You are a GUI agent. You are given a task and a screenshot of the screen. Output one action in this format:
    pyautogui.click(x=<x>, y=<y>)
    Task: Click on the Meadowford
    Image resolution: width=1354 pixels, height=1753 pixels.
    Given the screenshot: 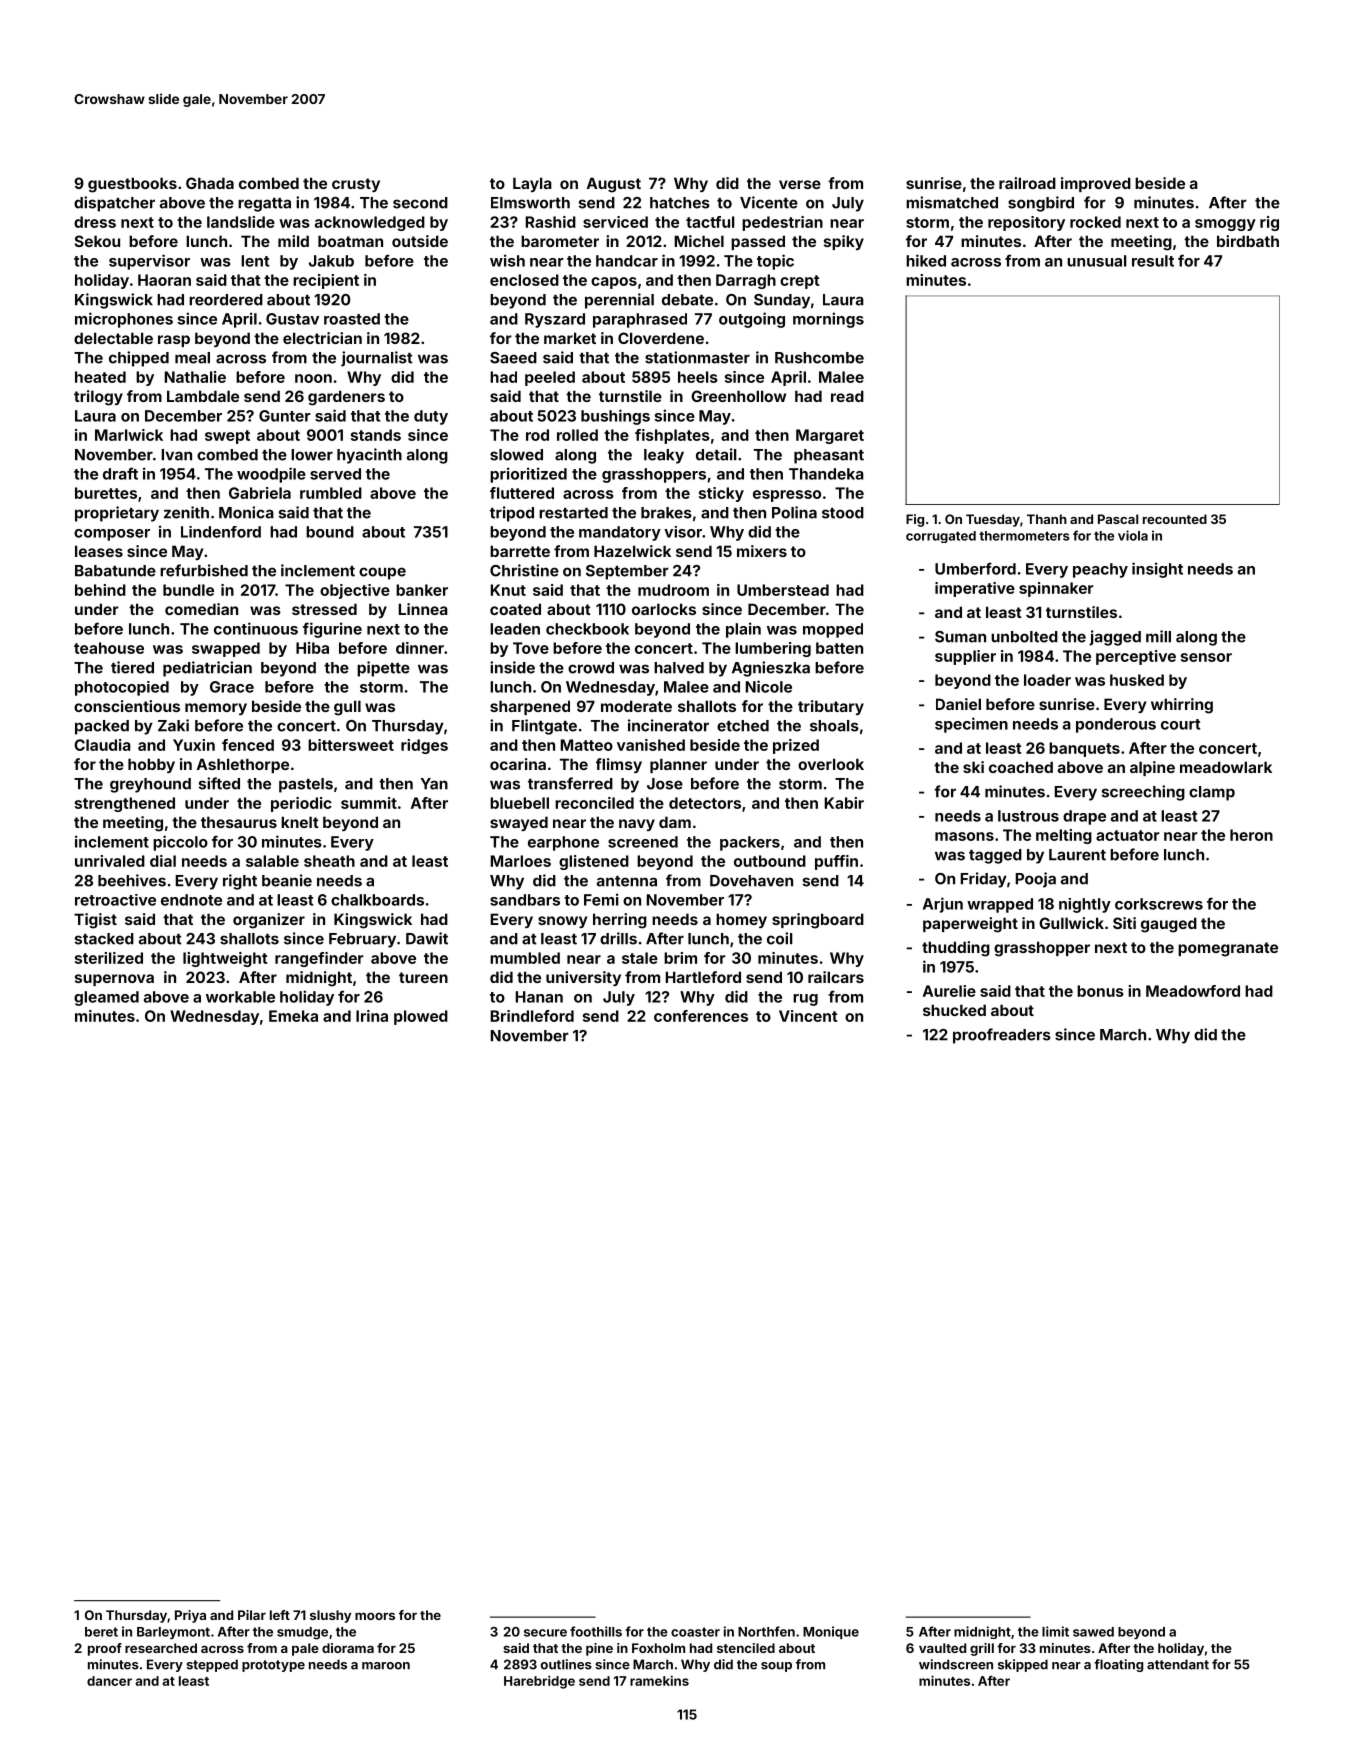 What is the action you would take?
    pyautogui.click(x=1193, y=991)
